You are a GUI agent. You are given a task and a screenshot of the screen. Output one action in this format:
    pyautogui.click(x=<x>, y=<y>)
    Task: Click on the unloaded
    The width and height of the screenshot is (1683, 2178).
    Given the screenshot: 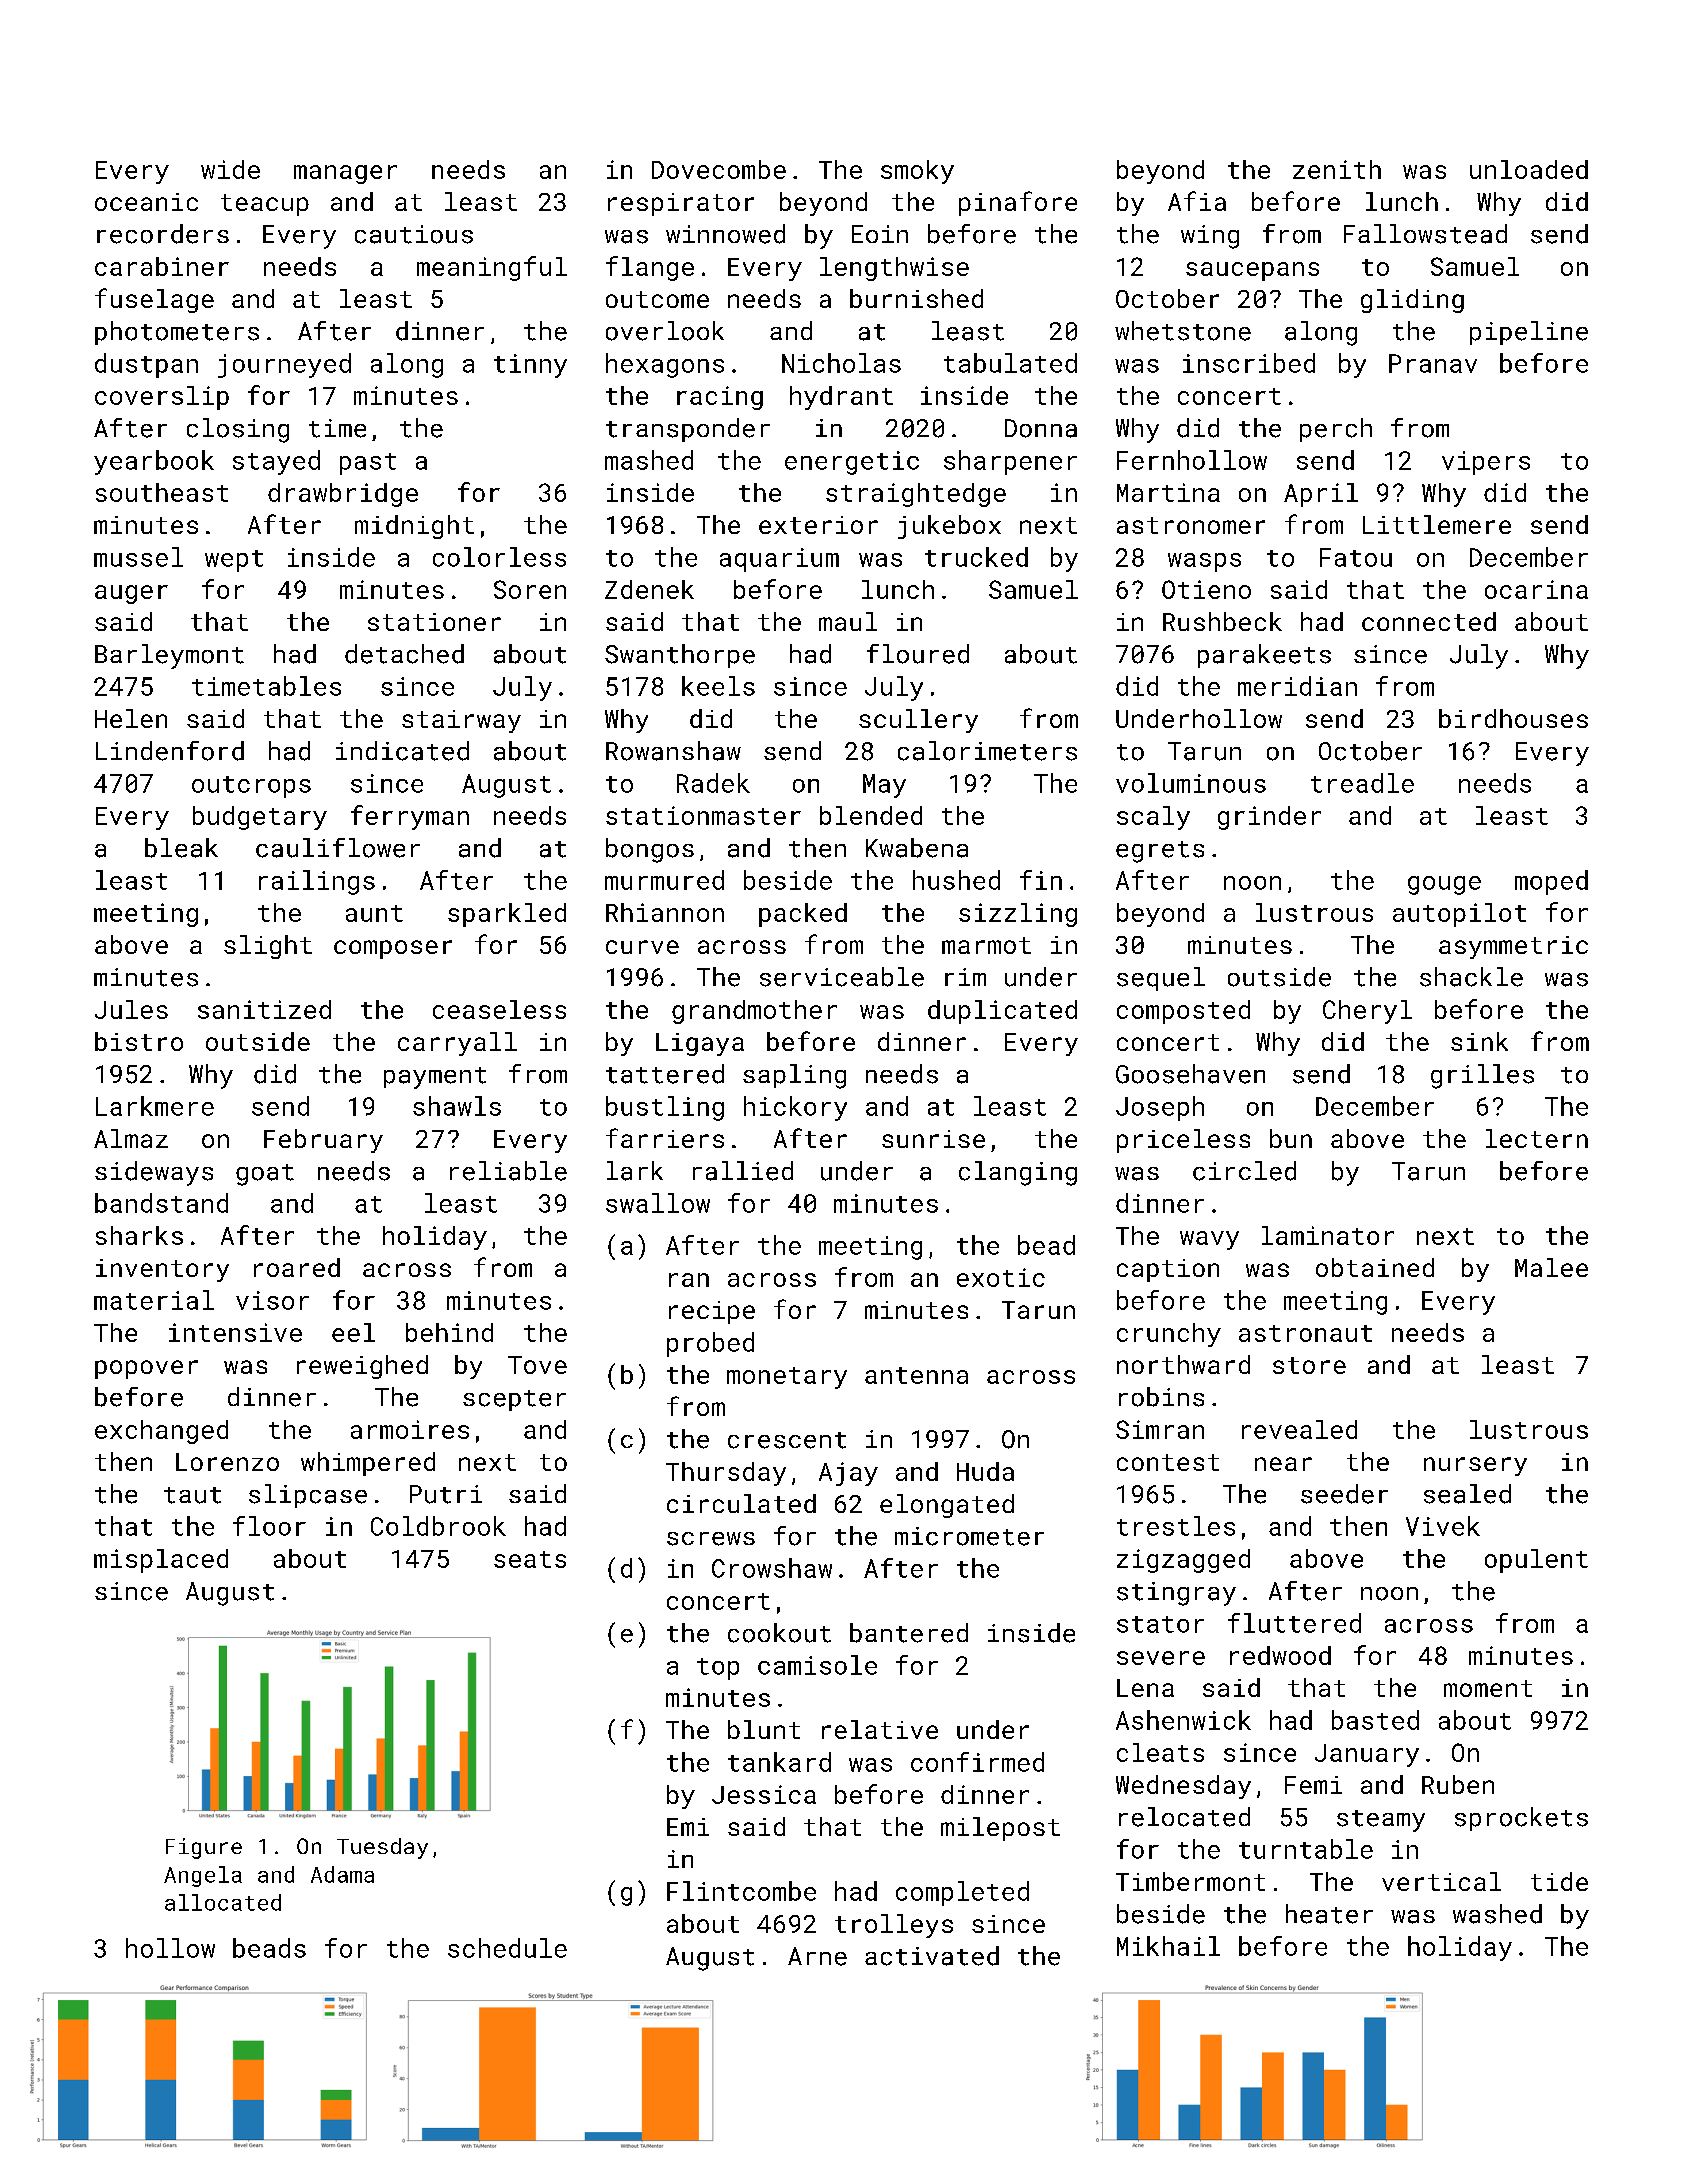 What is the action you would take?
    pyautogui.click(x=1529, y=169)
